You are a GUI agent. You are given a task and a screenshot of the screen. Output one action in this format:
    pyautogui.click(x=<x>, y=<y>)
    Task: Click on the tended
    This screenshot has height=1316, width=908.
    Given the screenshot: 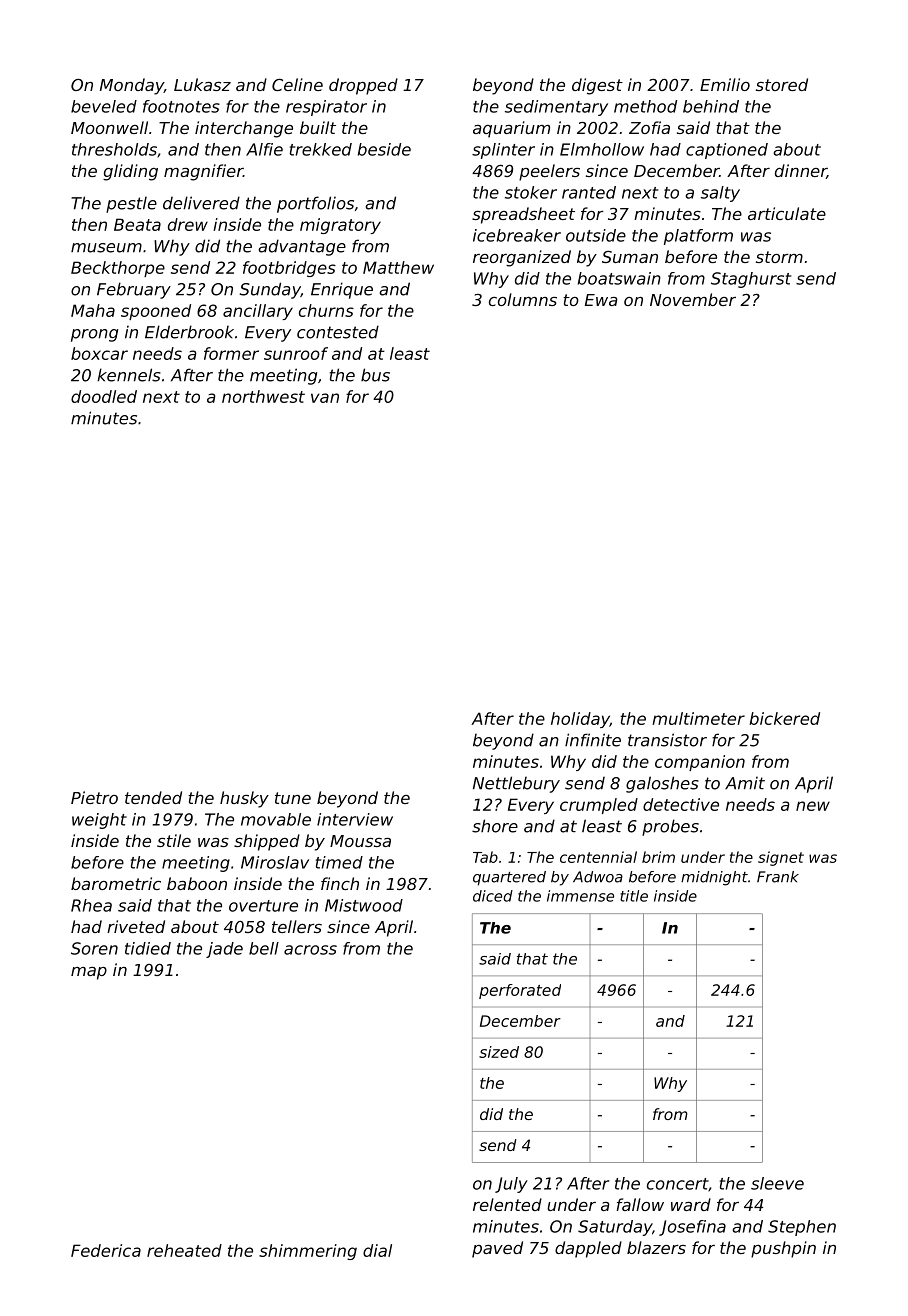 What is the action you would take?
    pyautogui.click(x=153, y=797)
